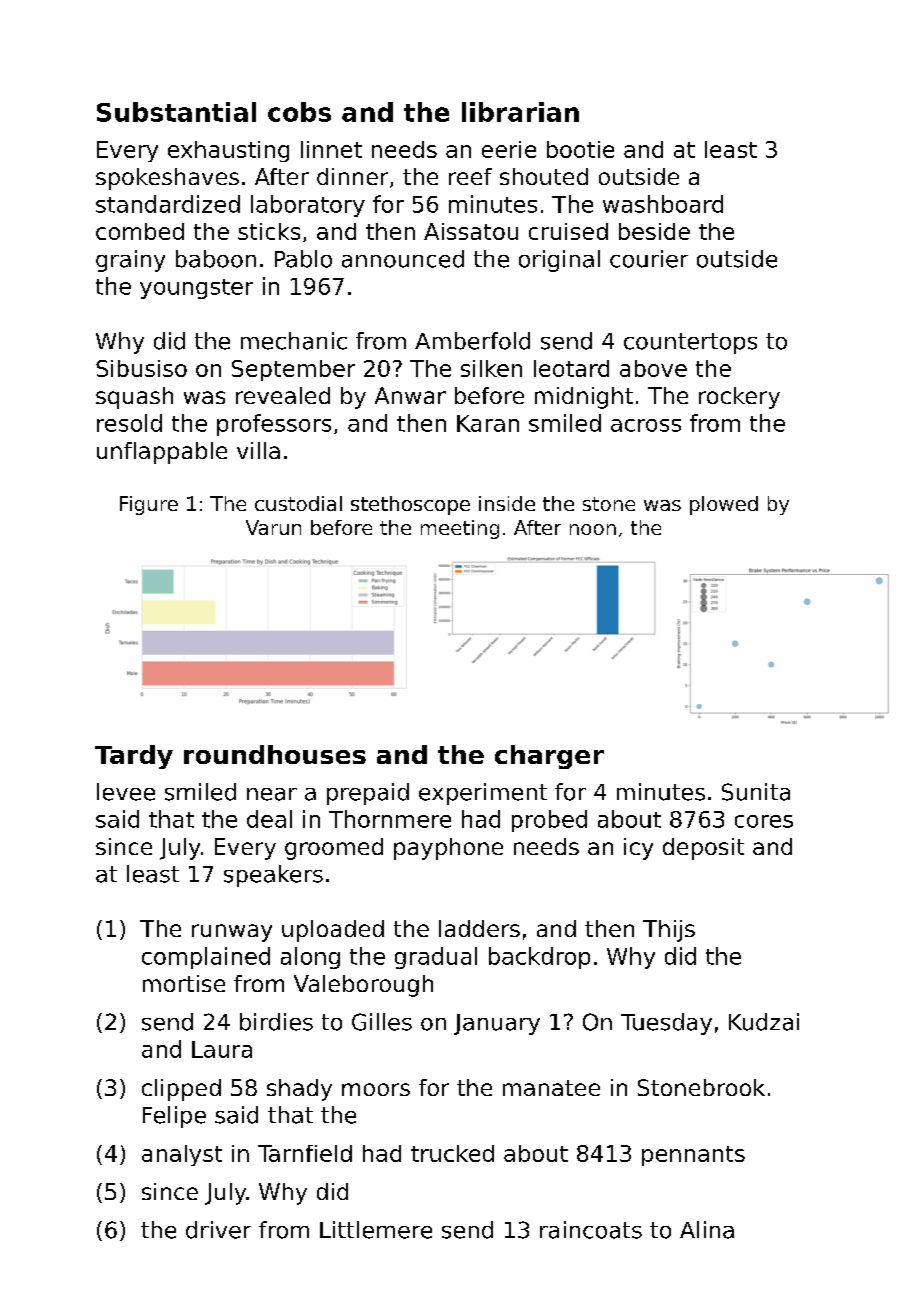 The height and width of the document is (1316, 908). What do you see at coordinates (176, 112) in the document?
I see `Substantial` at bounding box center [176, 112].
